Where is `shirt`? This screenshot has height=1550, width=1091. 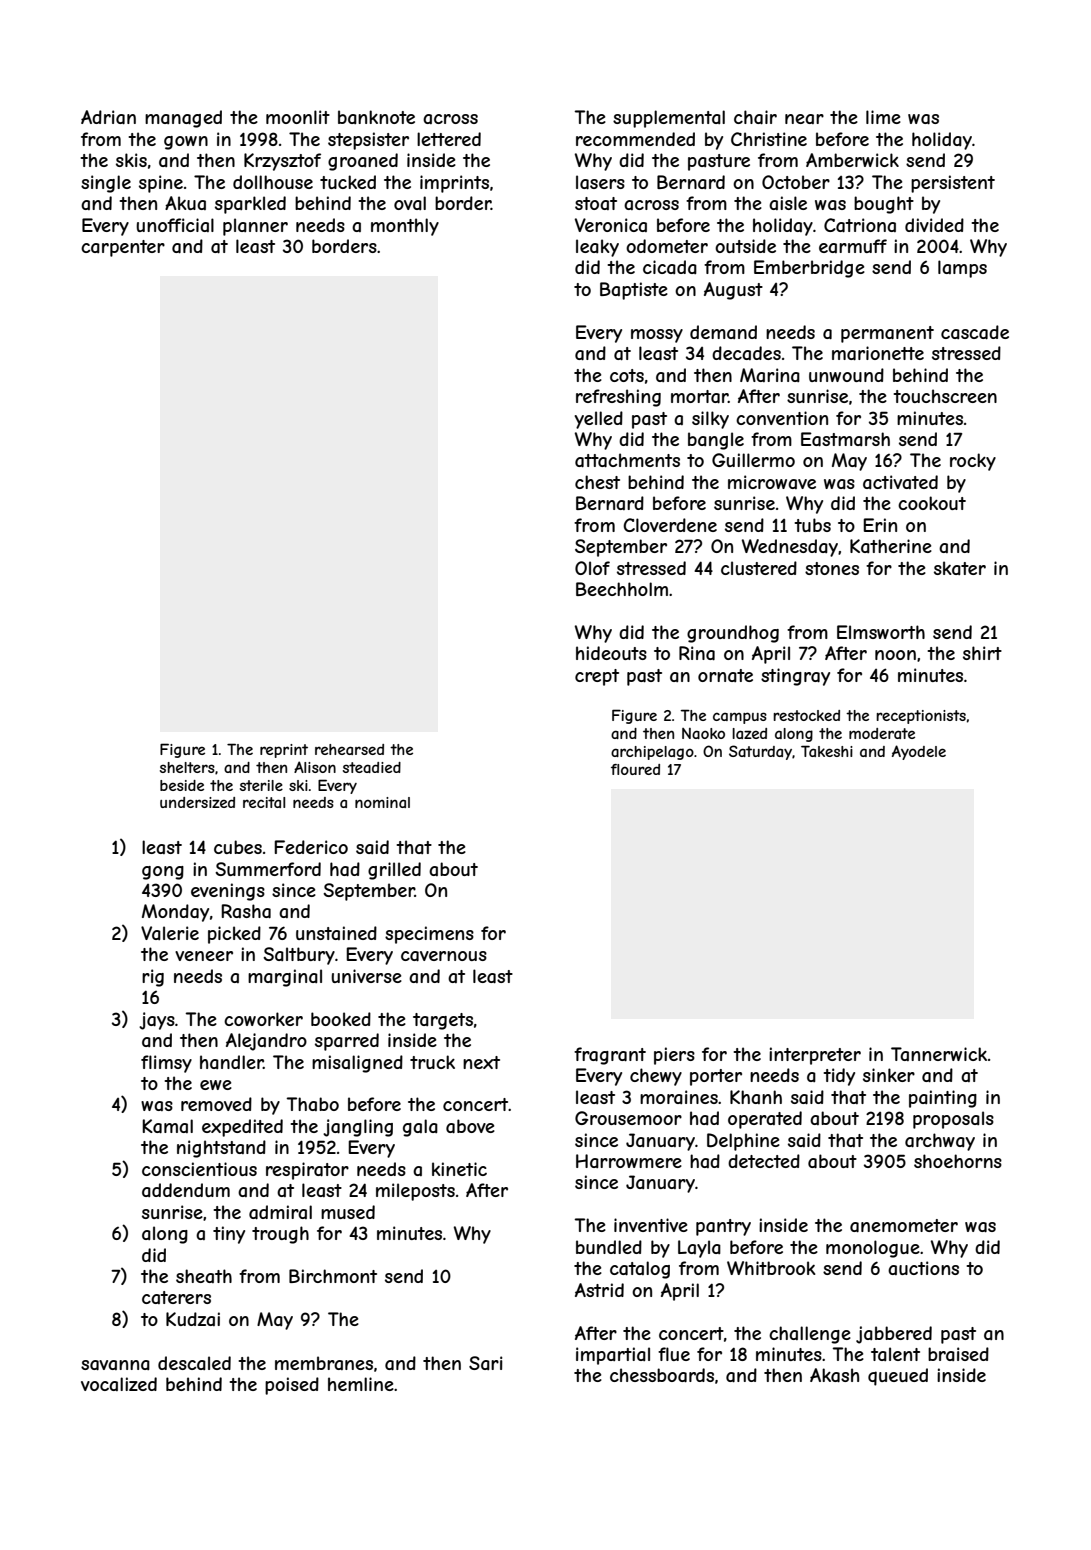
shirt is located at coordinates (982, 653).
